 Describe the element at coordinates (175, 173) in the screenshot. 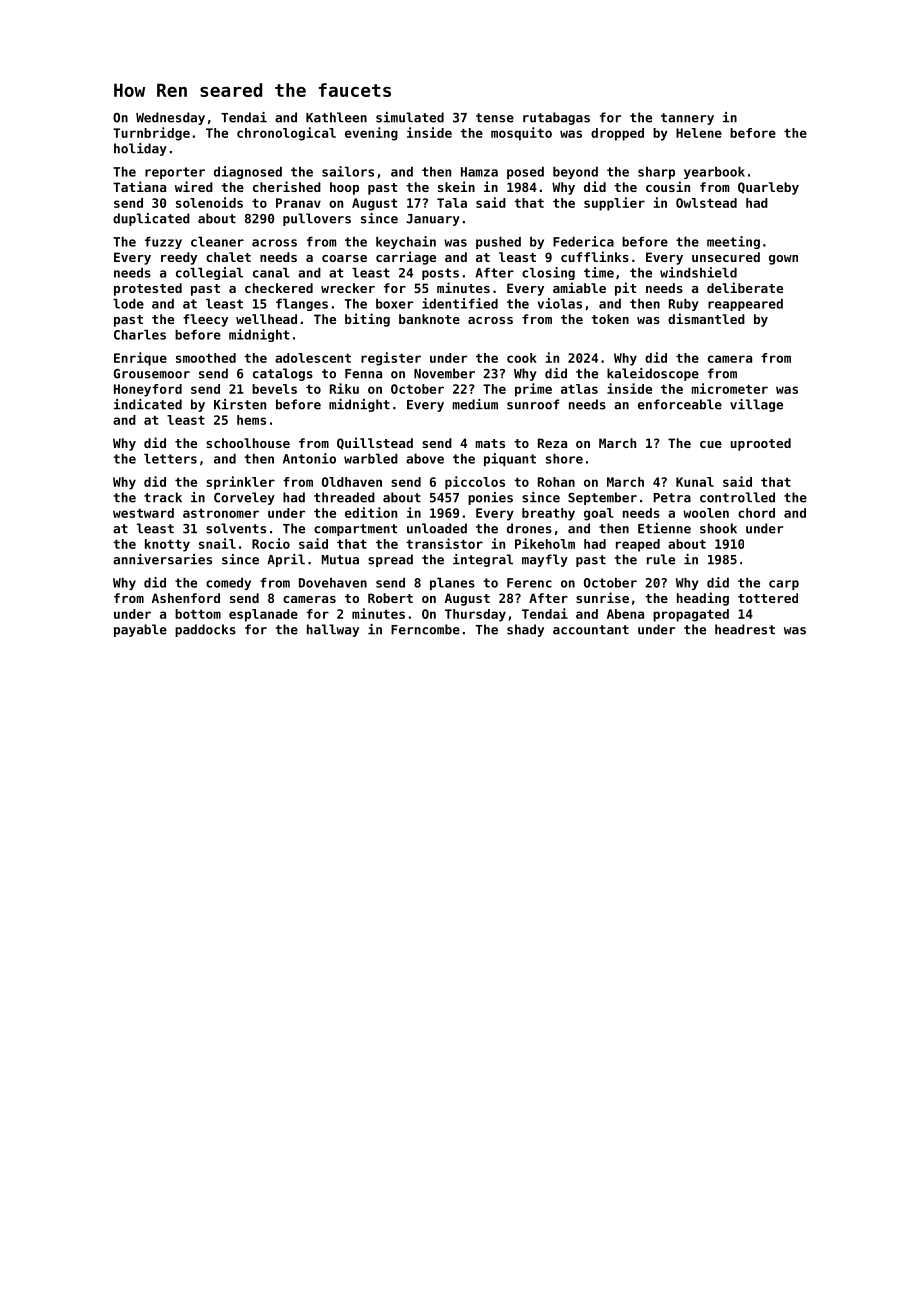

I see `reporter` at that location.
